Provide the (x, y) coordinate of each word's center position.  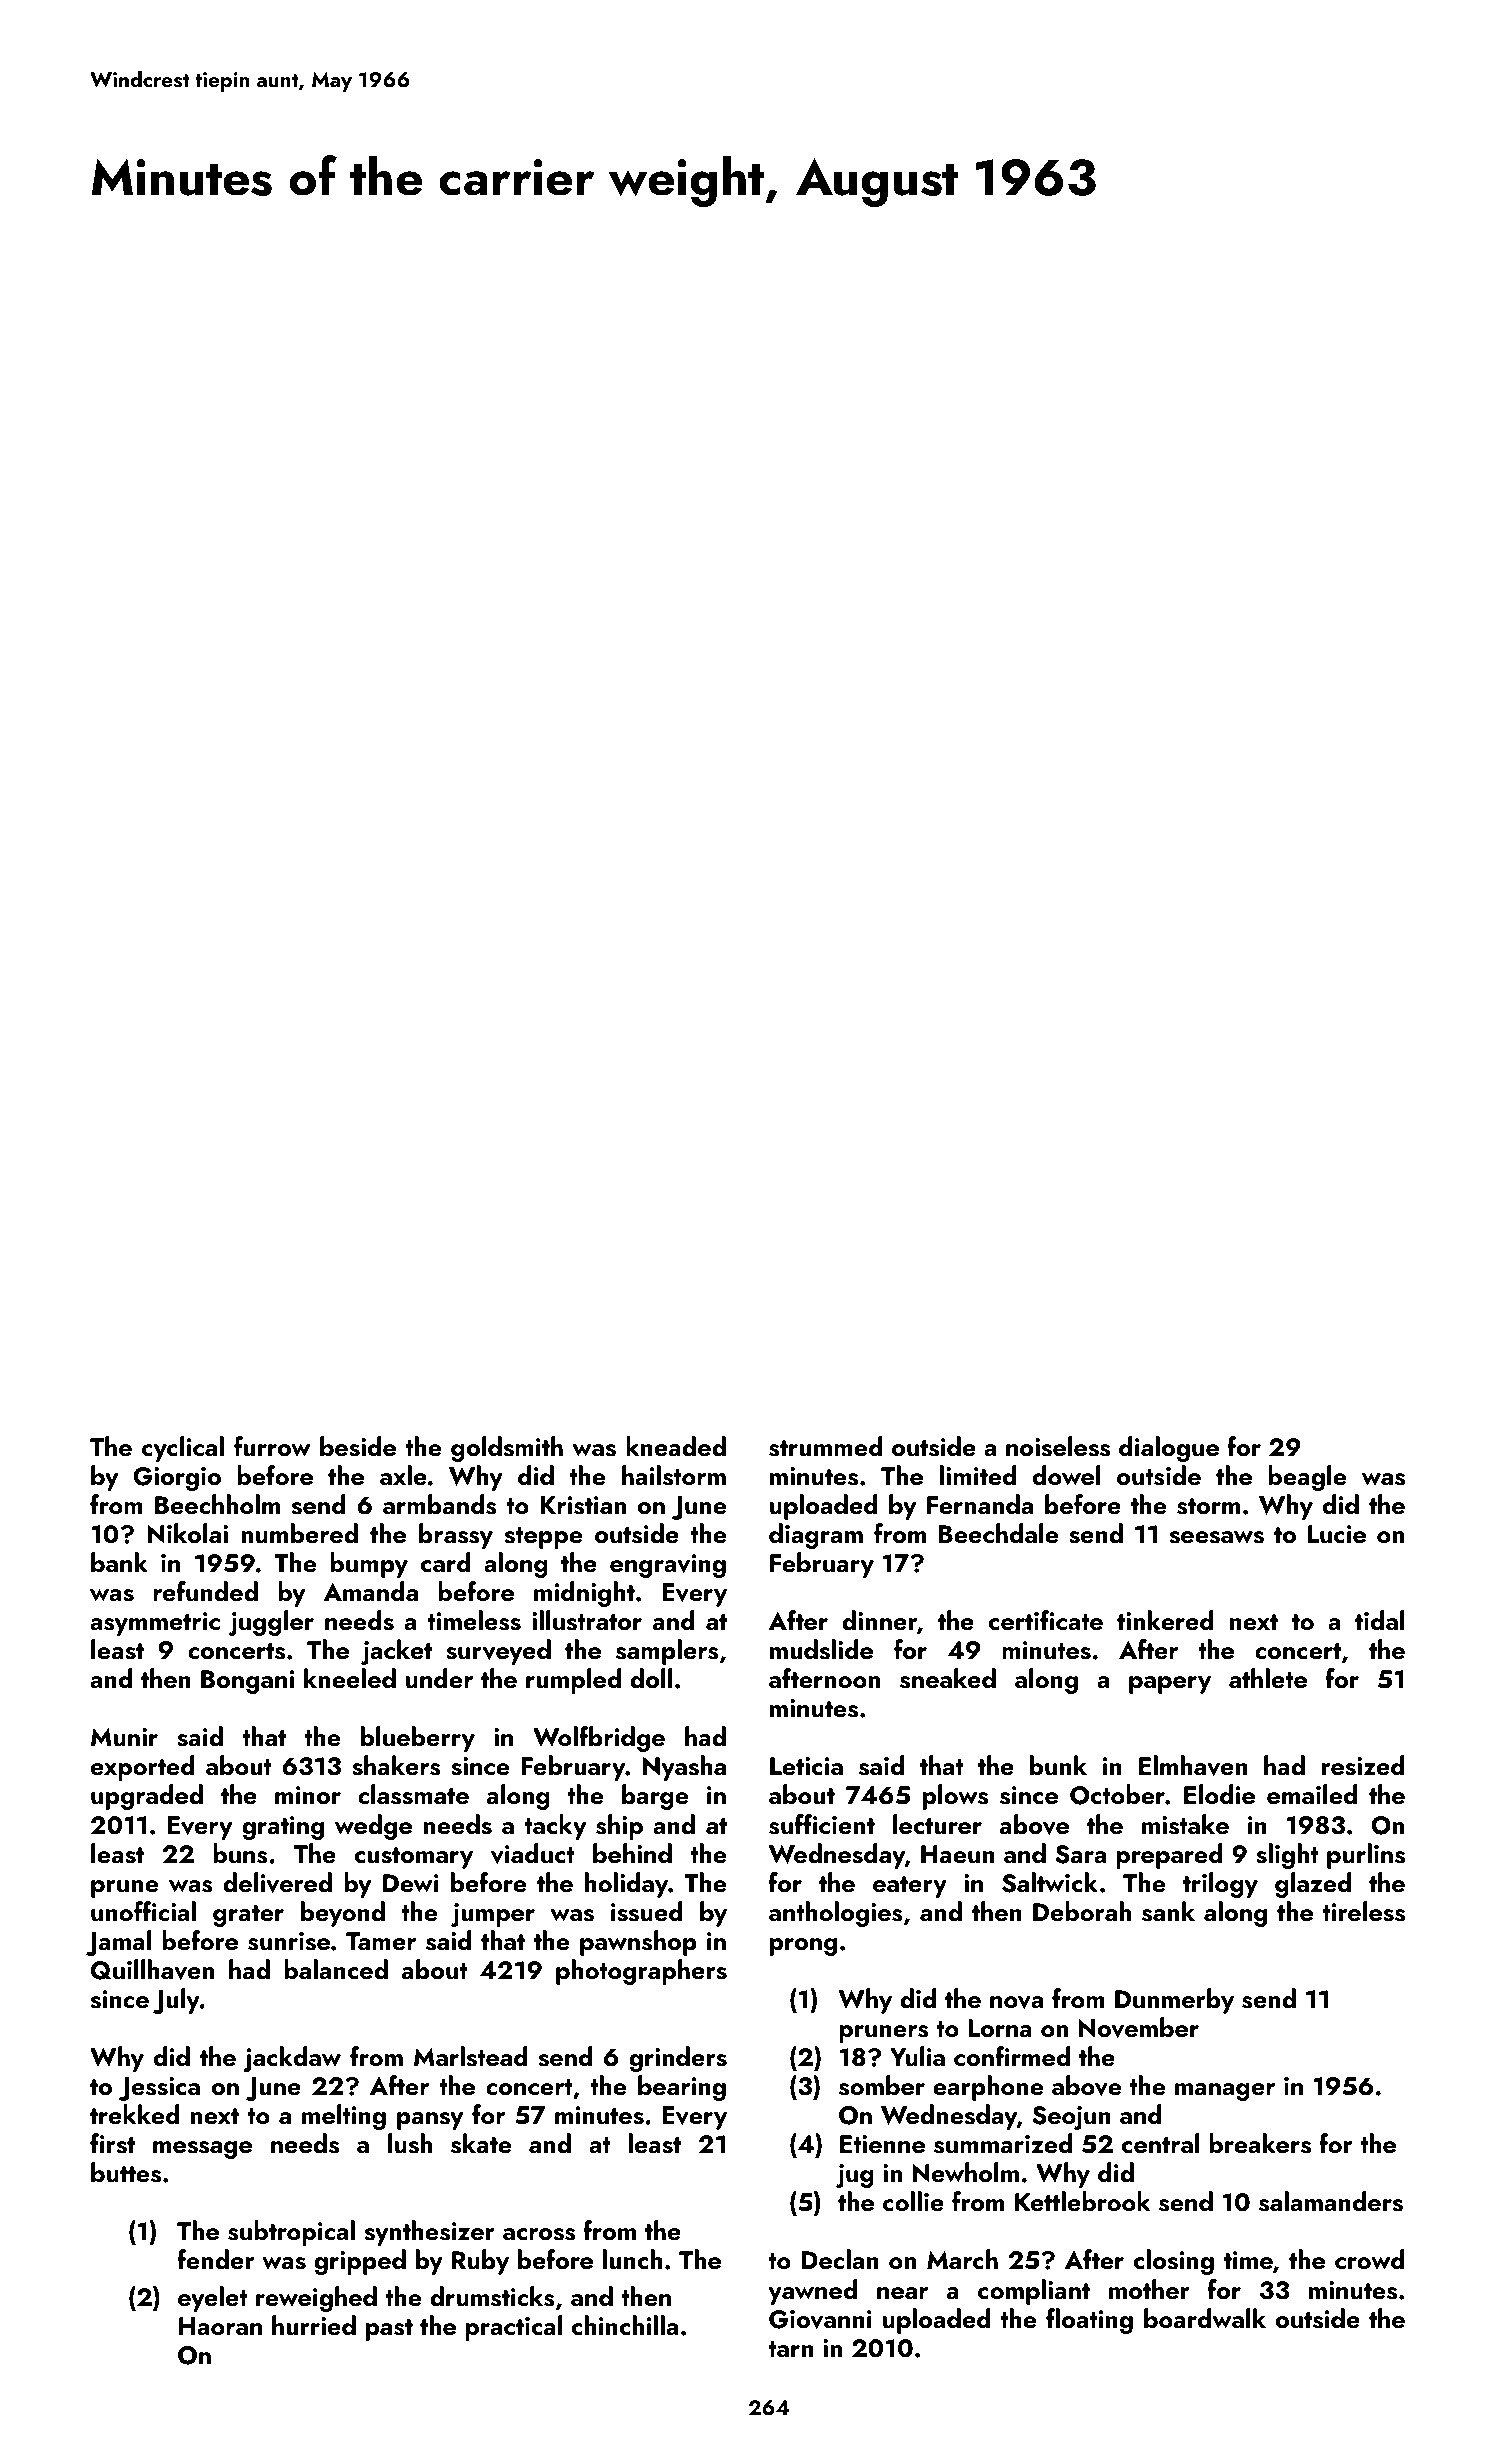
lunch (633, 2259)
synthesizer (430, 2233)
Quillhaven (152, 1969)
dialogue (1169, 1449)
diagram (816, 1536)
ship (619, 1827)
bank (119, 1562)
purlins (1366, 1856)
